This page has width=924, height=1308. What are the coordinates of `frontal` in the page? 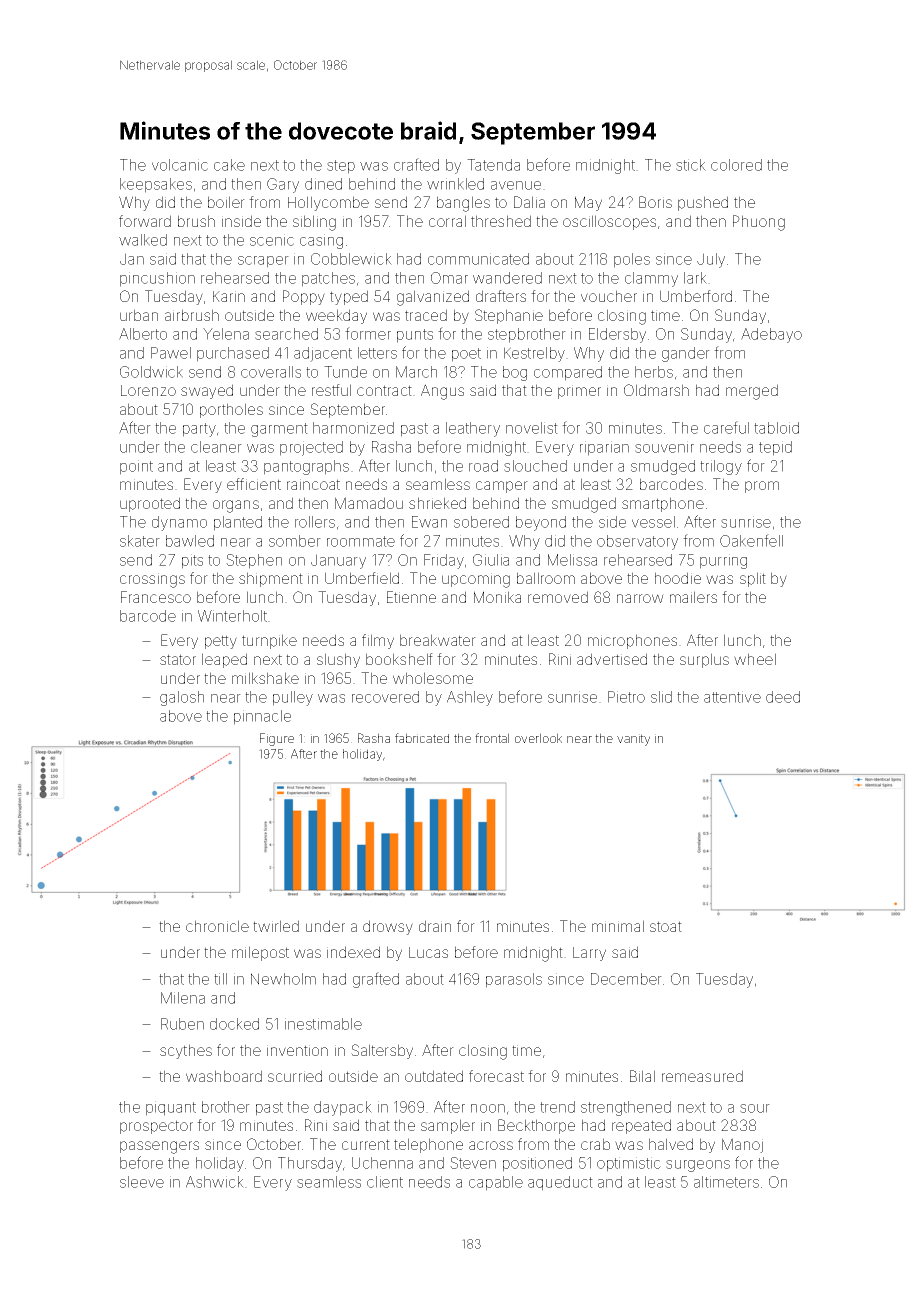 It's located at (492, 738).
